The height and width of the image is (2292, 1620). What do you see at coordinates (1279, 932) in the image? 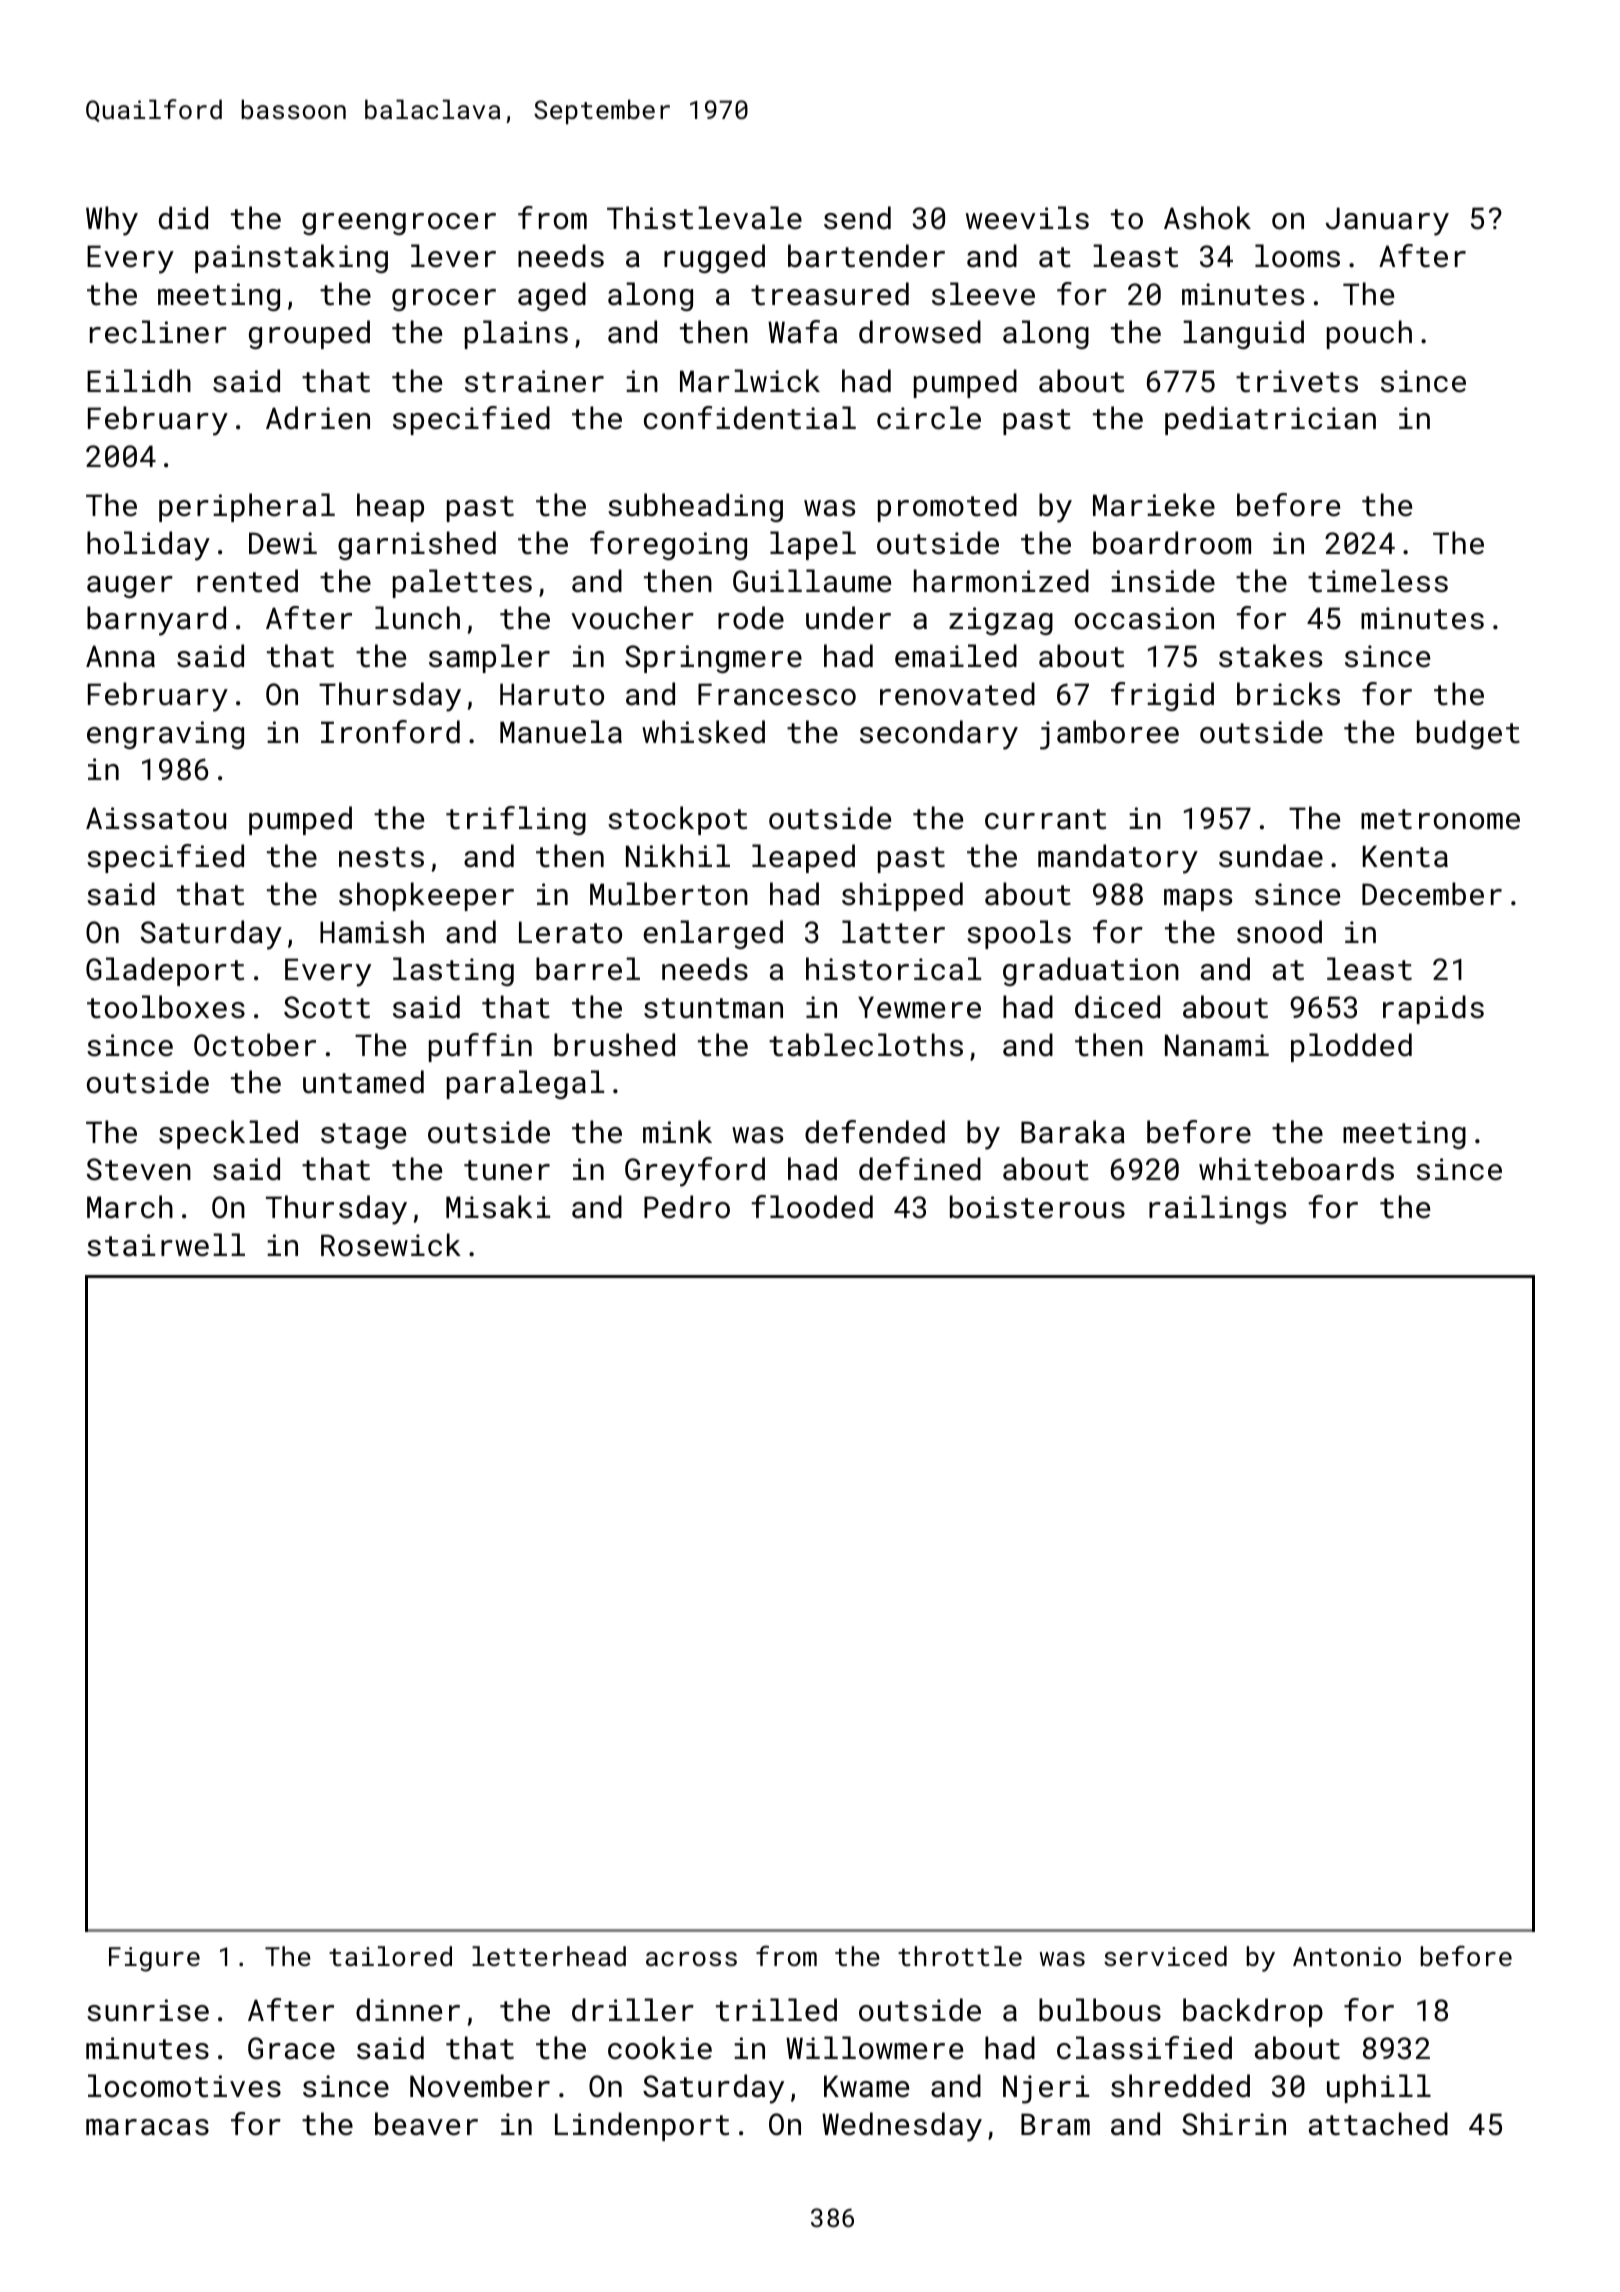
I see `snood` at bounding box center [1279, 932].
